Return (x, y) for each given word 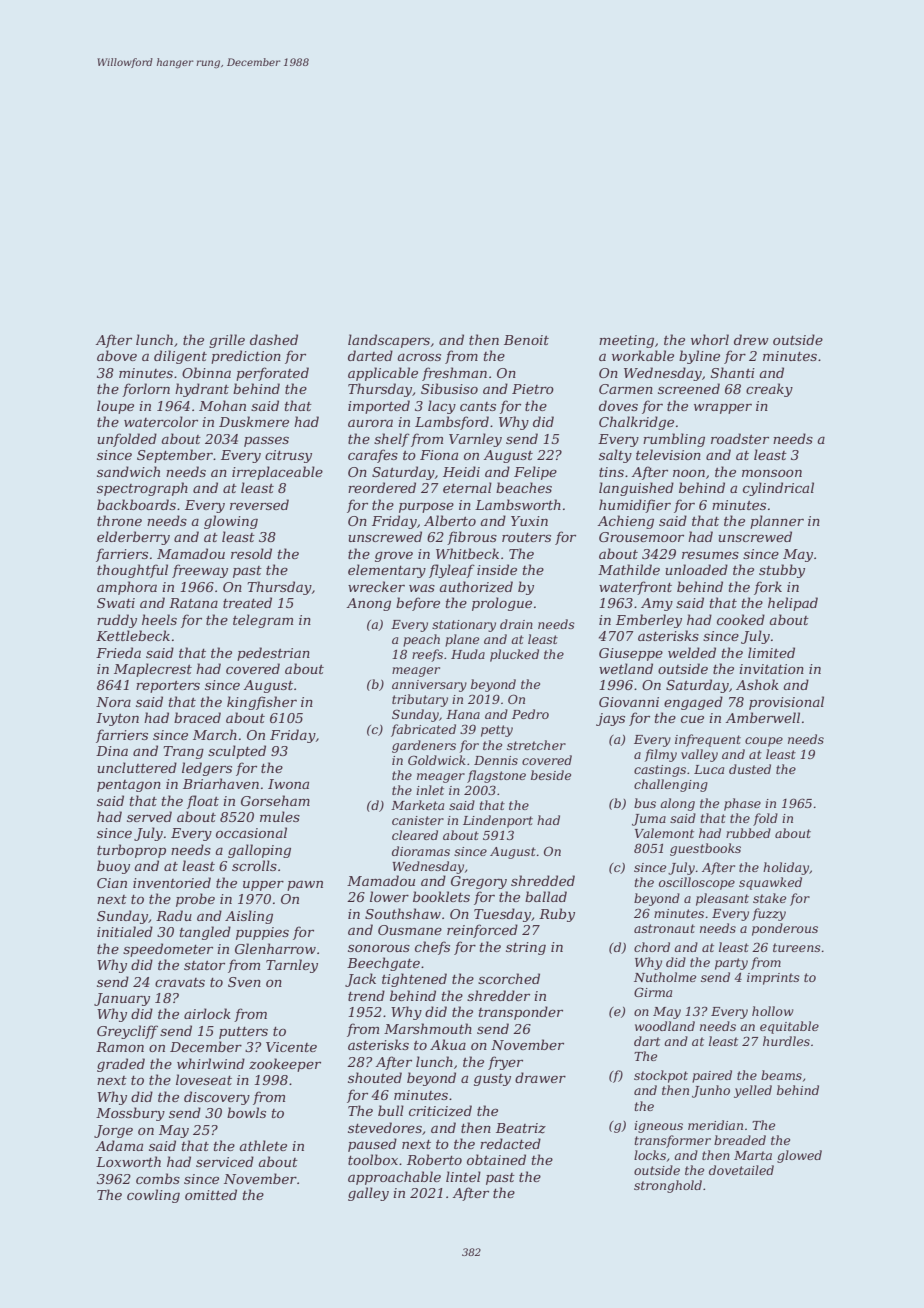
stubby (782, 571)
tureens (797, 947)
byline (699, 357)
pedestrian (273, 654)
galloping (259, 851)
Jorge (113, 1131)
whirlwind (211, 1063)
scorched (509, 978)
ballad (546, 896)
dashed (274, 339)
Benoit (526, 340)
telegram (263, 621)
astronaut (664, 928)
